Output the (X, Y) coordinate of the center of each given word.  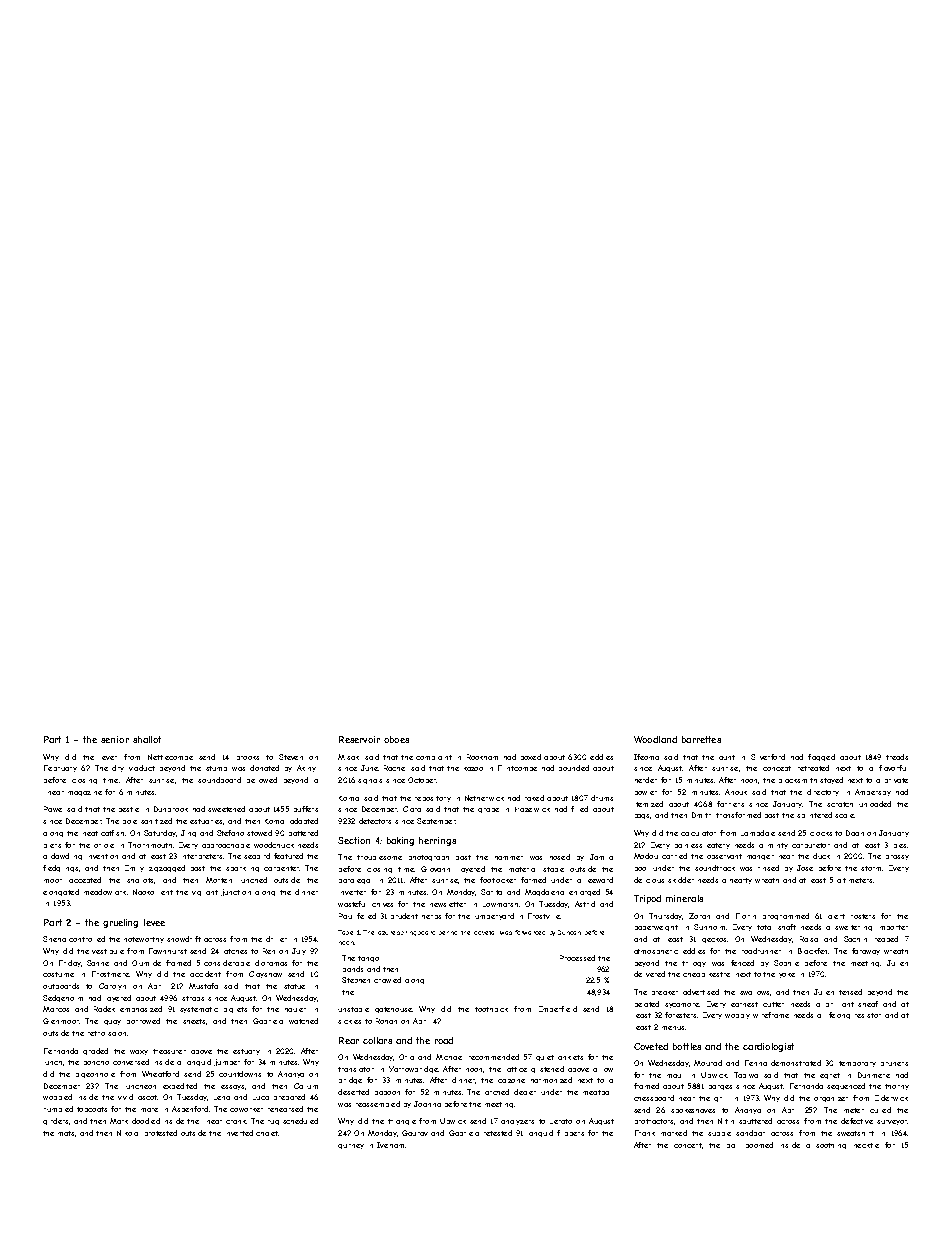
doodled (146, 1121)
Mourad (708, 1063)
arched (497, 1092)
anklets (570, 1057)
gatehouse (393, 1010)
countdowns (240, 1074)
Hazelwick (532, 809)
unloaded (875, 804)
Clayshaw (265, 974)
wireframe (771, 1015)
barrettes (701, 739)
